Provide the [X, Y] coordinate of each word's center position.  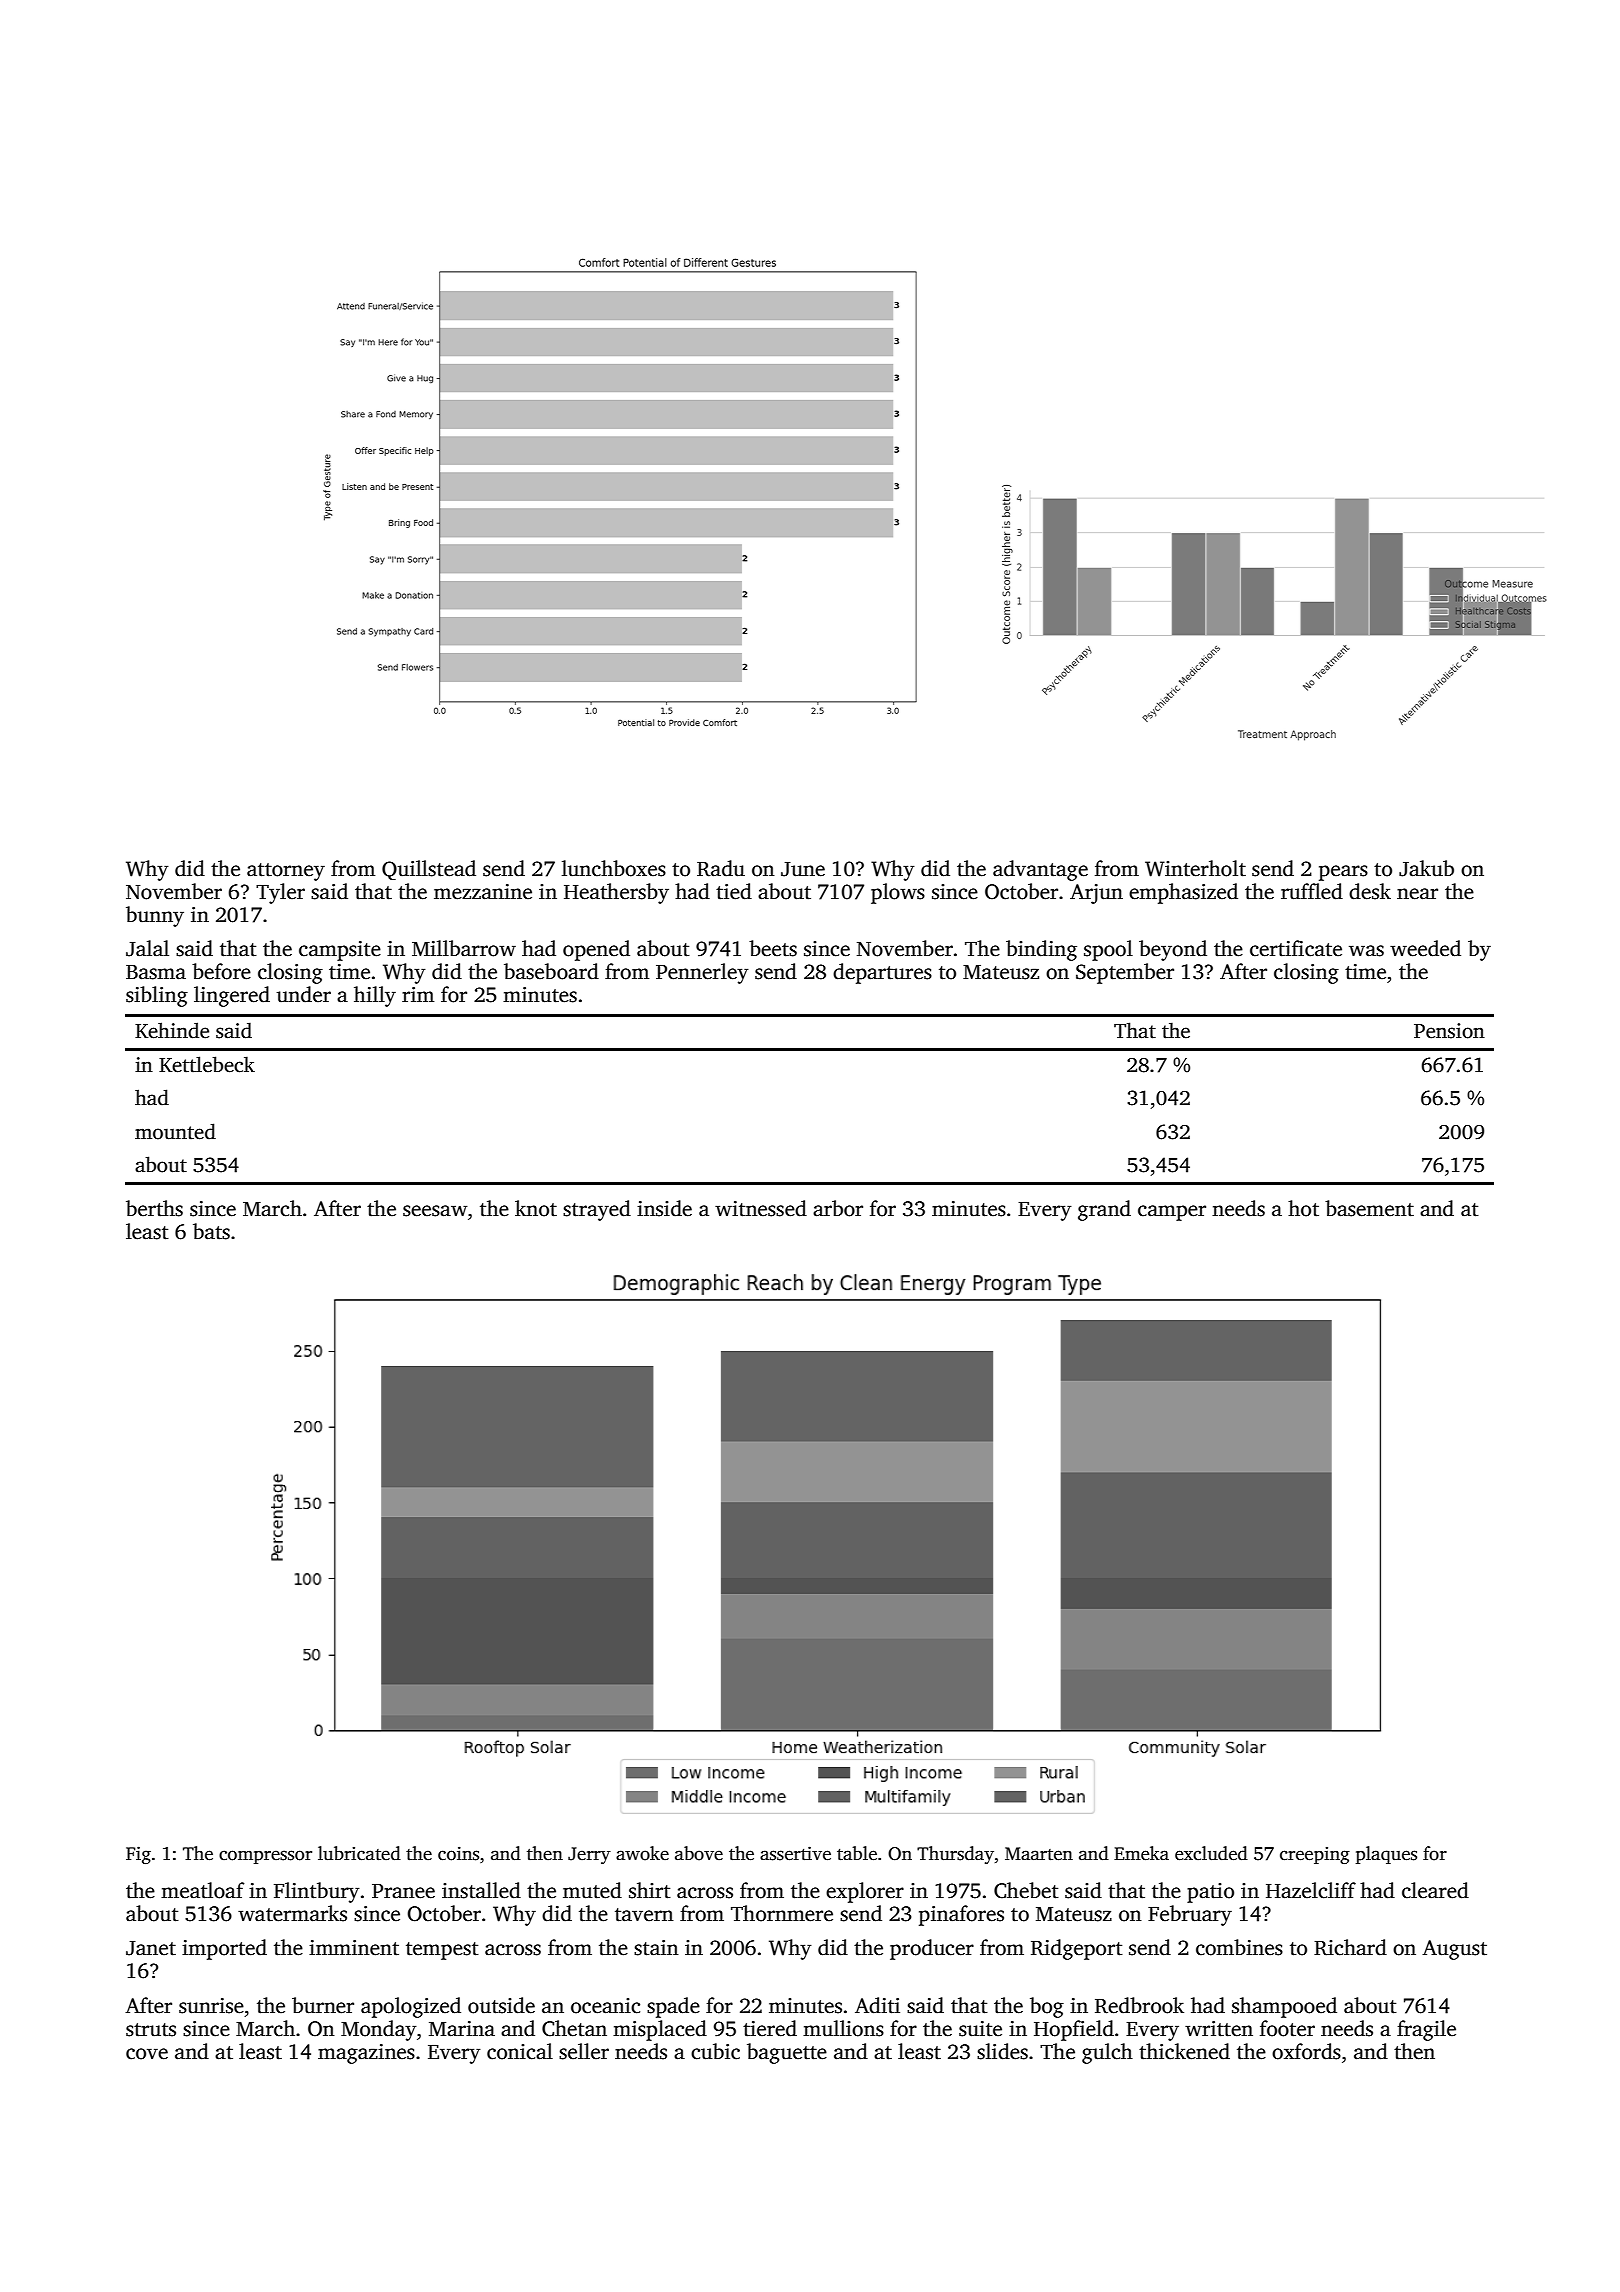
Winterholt [1195, 868]
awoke [642, 1853]
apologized [411, 2007]
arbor [838, 1208]
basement [1369, 1208]
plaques [1386, 1855]
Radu [721, 868]
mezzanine [483, 892]
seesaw [435, 1211]
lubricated [359, 1853]
